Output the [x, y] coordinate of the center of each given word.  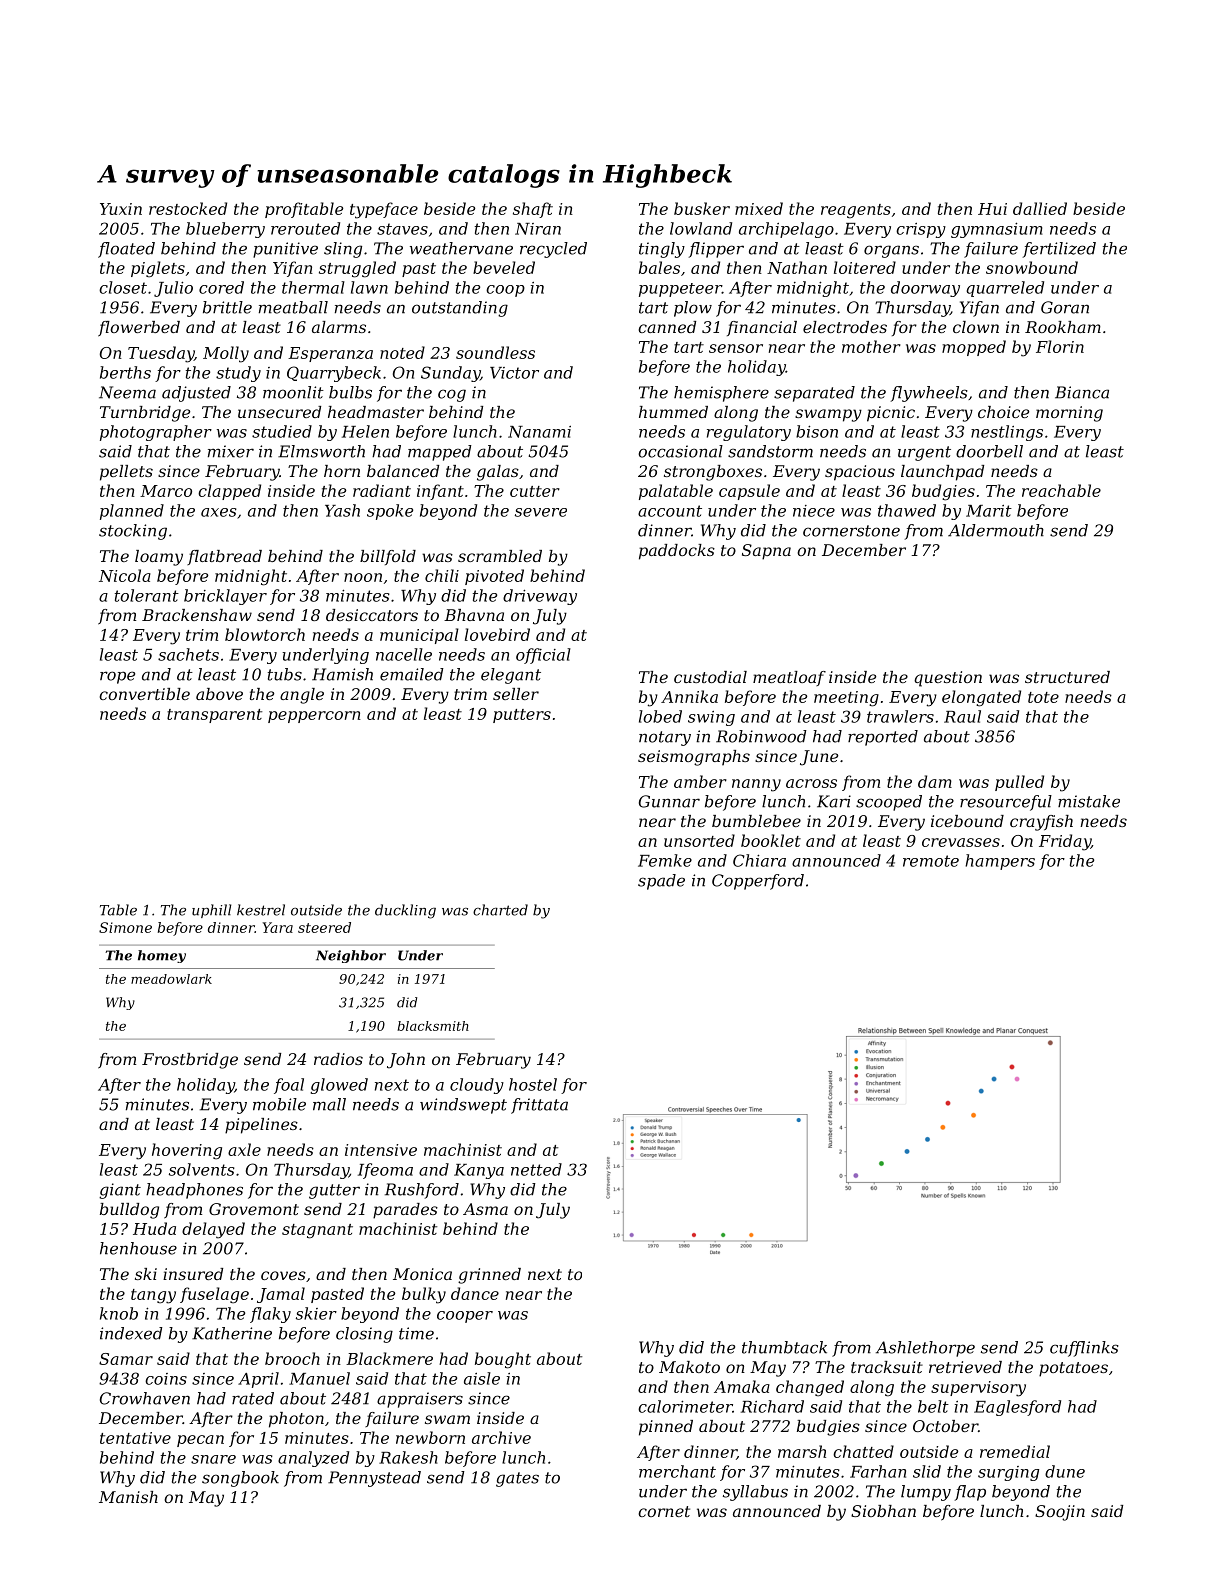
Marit [989, 511]
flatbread [224, 557]
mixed [759, 208]
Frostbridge [190, 1061]
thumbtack [784, 1347]
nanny [756, 785]
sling [343, 250]
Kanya [479, 1171]
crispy [921, 230]
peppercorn [314, 717]
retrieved [965, 1367]
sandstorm [770, 451]
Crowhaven [145, 1398]
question [948, 679]
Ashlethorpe [925, 1349]
